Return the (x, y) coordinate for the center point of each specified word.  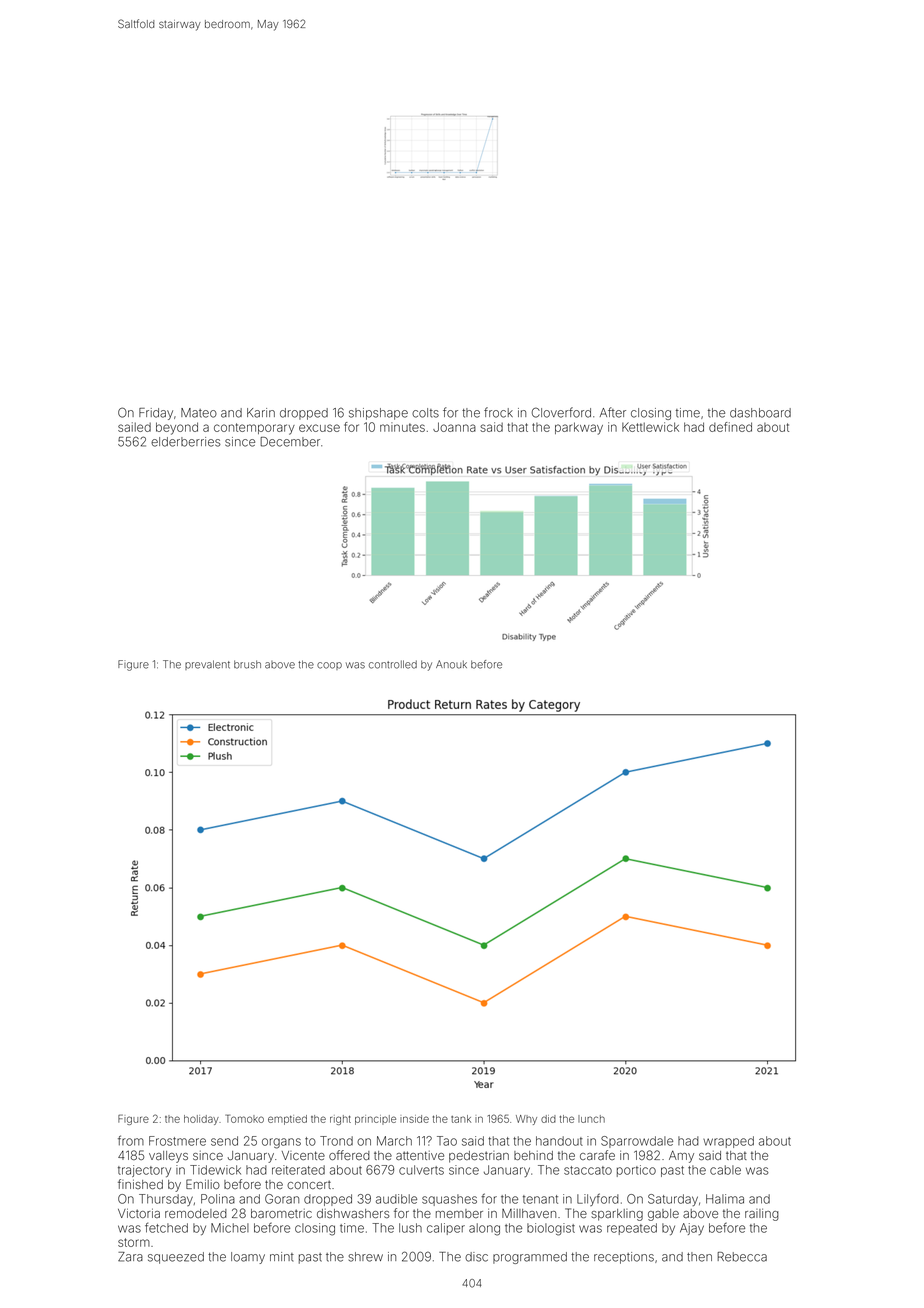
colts (425, 413)
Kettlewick (650, 427)
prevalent (207, 665)
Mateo (199, 413)
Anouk (451, 664)
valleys (168, 1157)
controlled (393, 664)
